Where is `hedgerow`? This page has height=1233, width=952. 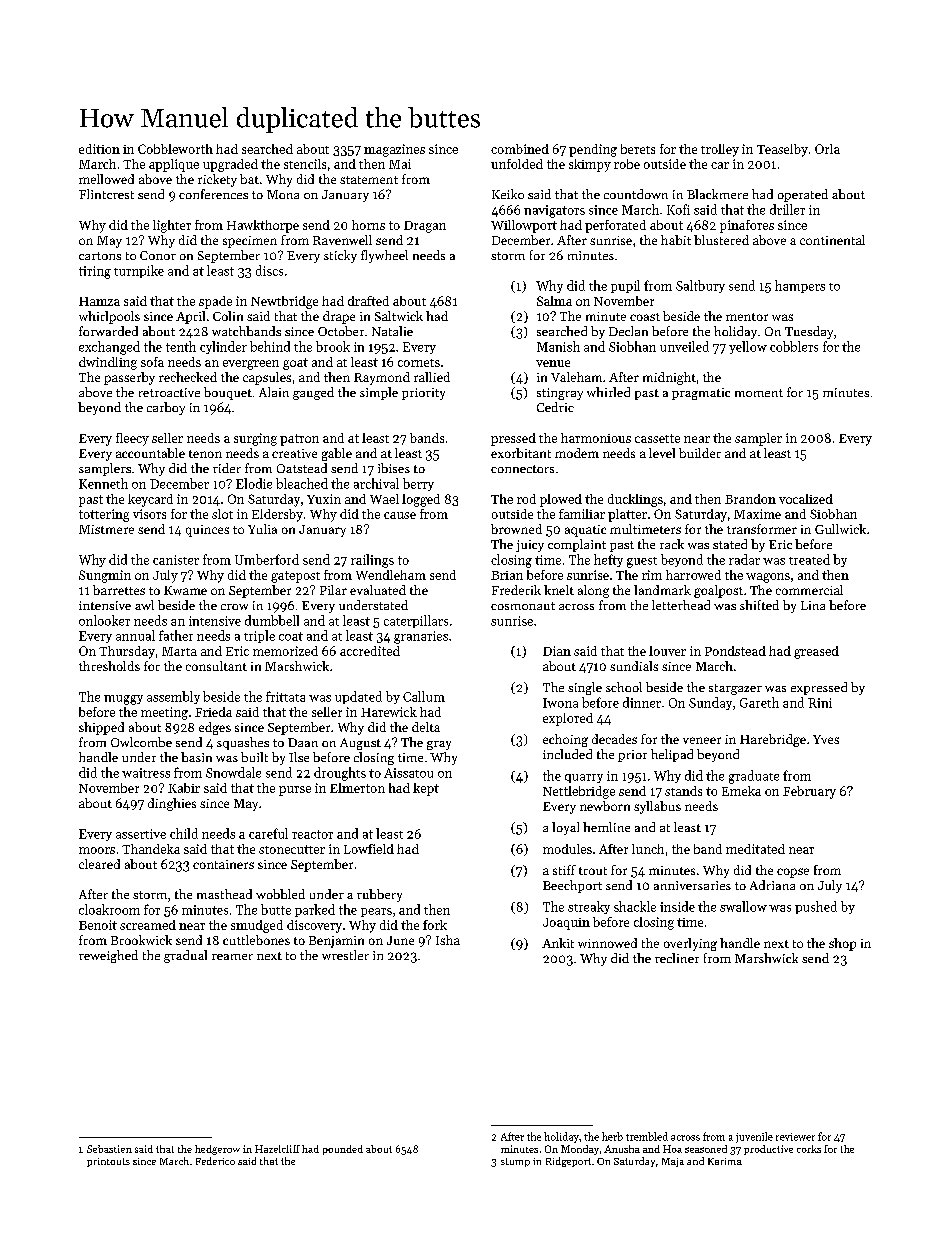 hedgerow is located at coordinates (217, 1150).
